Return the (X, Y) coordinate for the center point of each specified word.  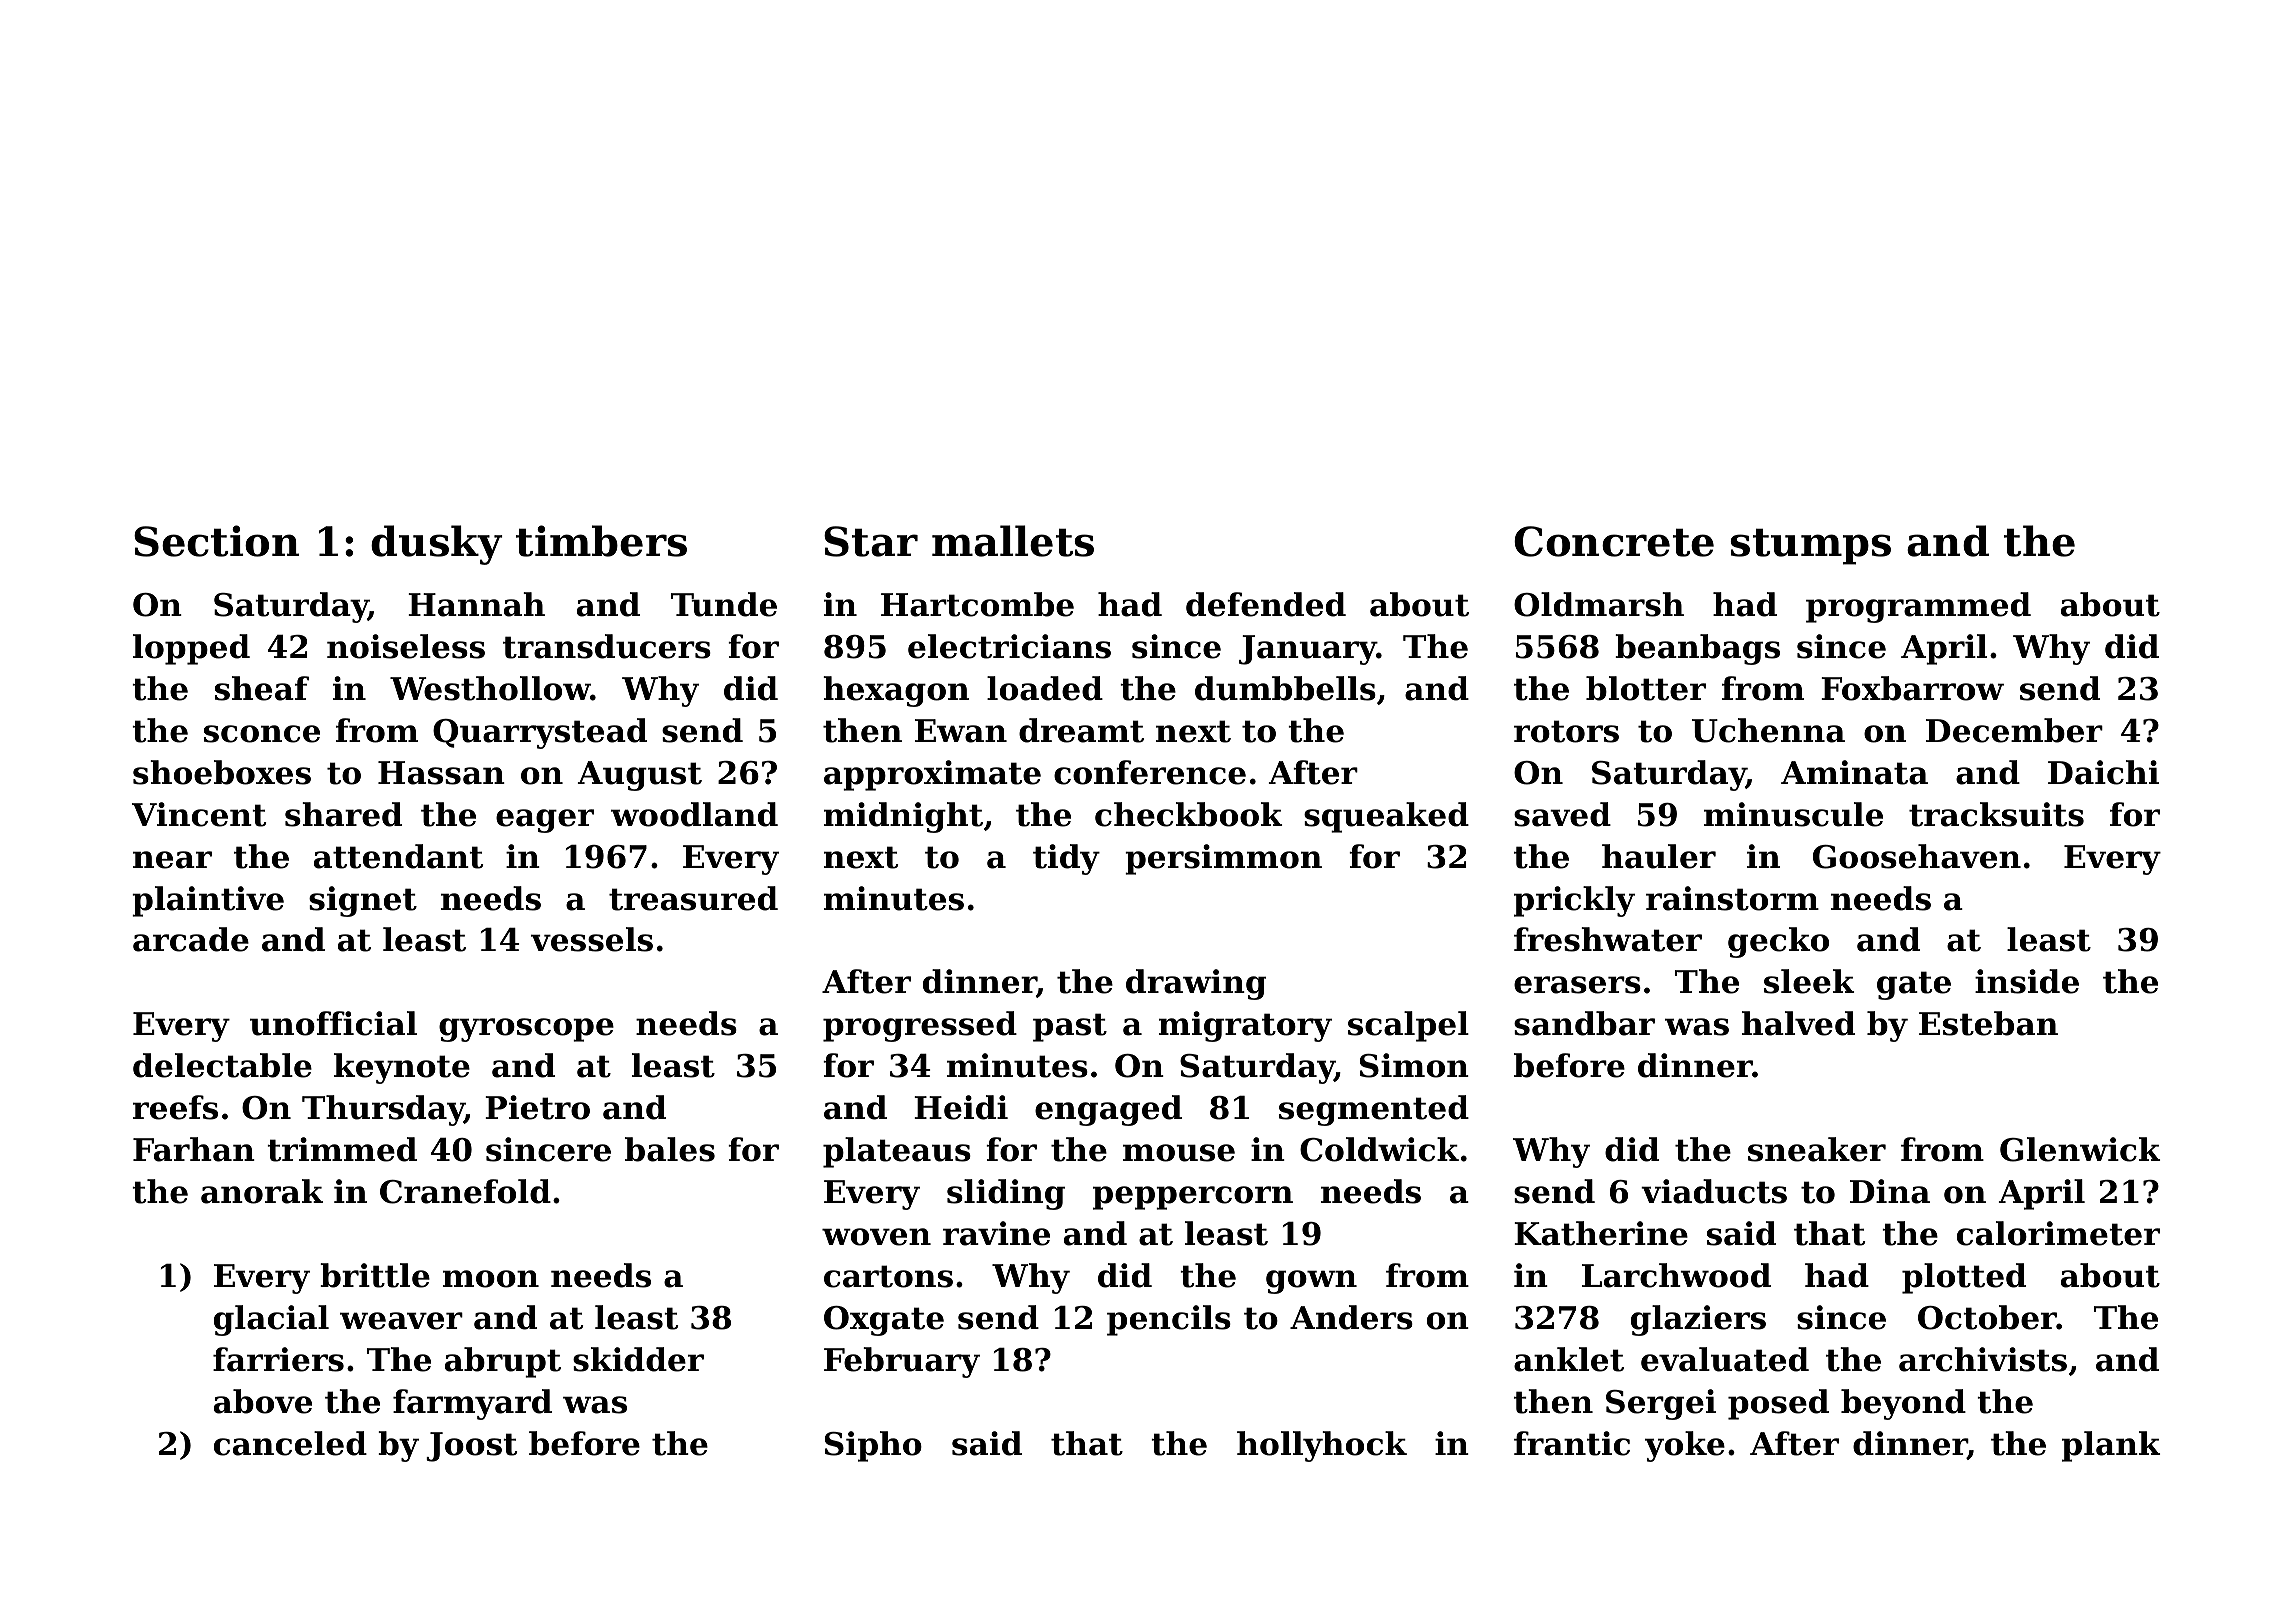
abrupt (503, 1362)
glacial (271, 1320)
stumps (1810, 546)
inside (2027, 981)
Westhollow (490, 688)
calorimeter (2058, 1233)
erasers (1577, 985)
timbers (601, 541)
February (902, 1362)
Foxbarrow (1912, 688)
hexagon (896, 691)
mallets (1013, 541)
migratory (1245, 1026)
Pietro (537, 1107)
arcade (191, 939)
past (1070, 1027)
